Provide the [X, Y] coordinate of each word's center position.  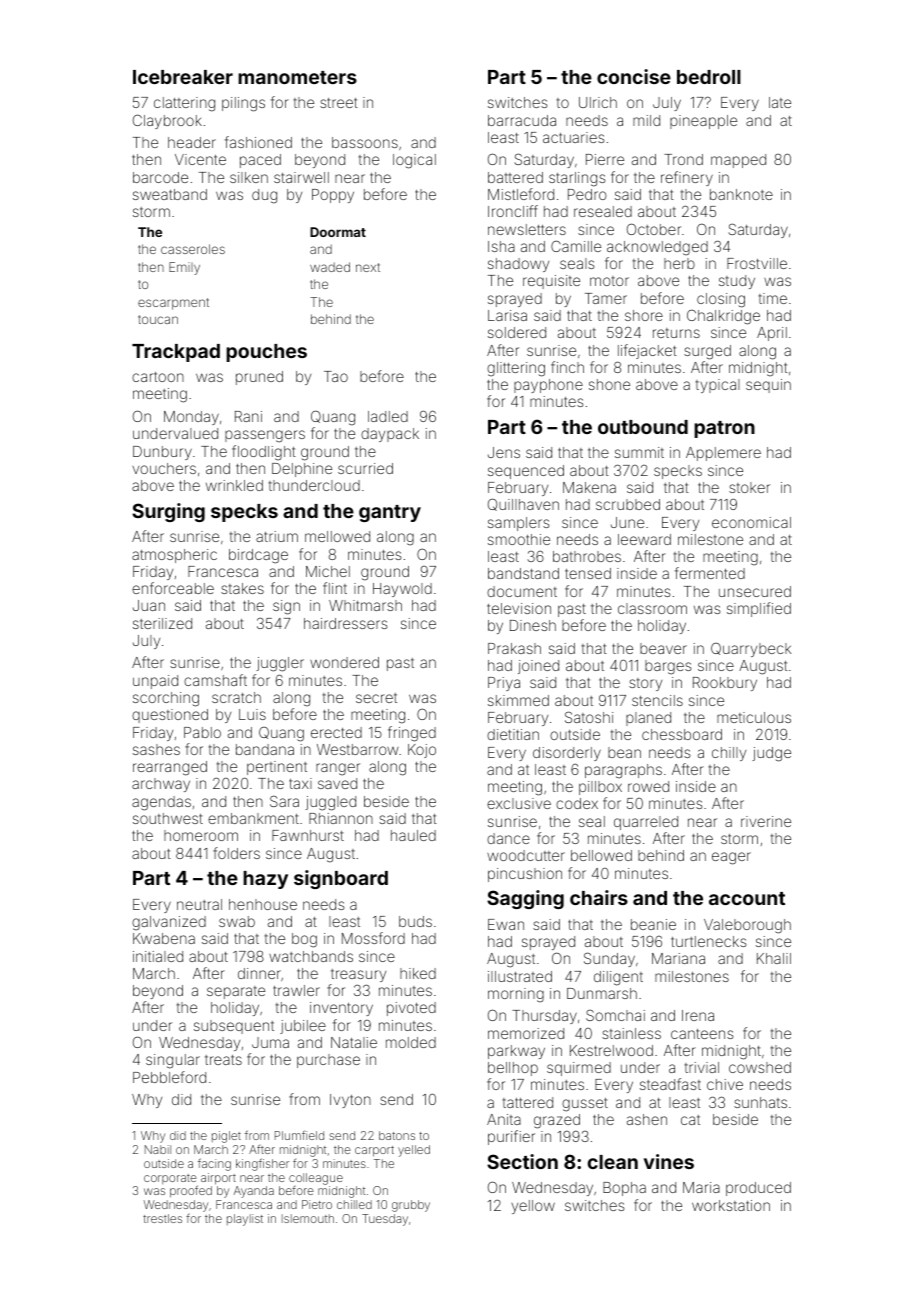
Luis [252, 714]
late [780, 102]
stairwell [301, 177]
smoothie [519, 539]
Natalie [354, 1042]
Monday [191, 418]
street [339, 103]
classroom [652, 608]
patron [724, 429]
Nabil [158, 1149]
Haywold [402, 590]
